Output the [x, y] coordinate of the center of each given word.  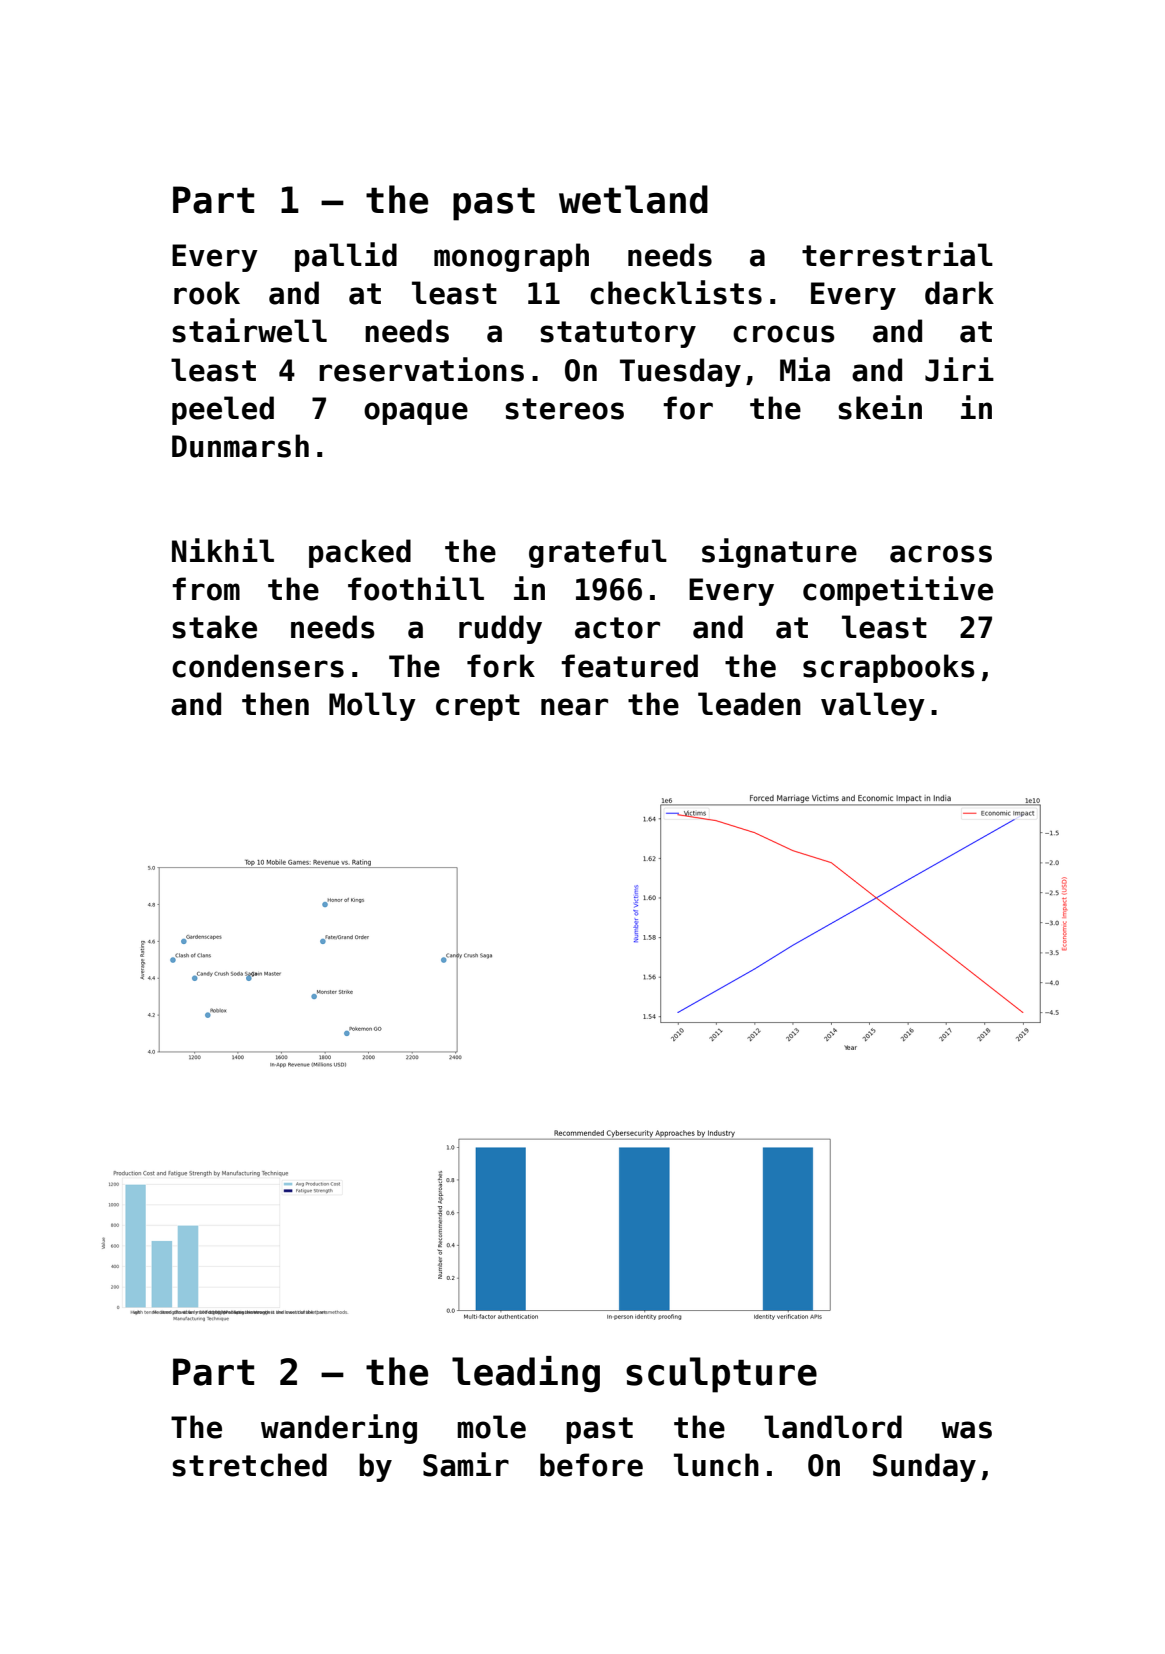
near [574, 707]
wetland [633, 199]
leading [526, 1374]
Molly [372, 706]
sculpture [721, 1375]
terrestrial [897, 254]
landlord [833, 1427]
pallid [346, 257]
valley [873, 706]
